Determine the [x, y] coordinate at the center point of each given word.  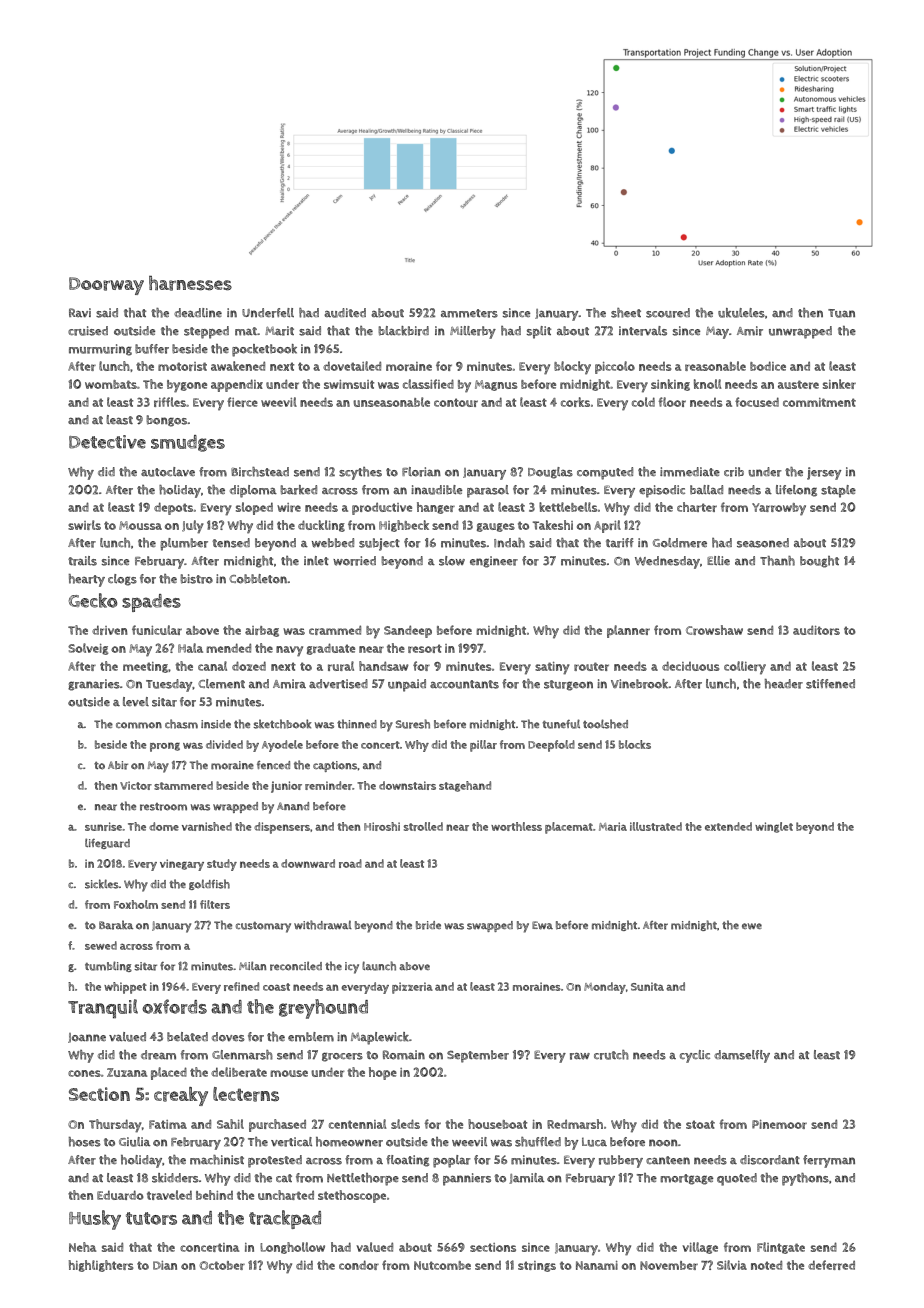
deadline [198, 313]
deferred [831, 1265]
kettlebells [568, 507]
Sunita [647, 986]
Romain [404, 1055]
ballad [706, 490]
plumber [184, 544]
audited [345, 313]
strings [537, 1266]
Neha [82, 1247]
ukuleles [741, 313]
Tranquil [103, 1009]
